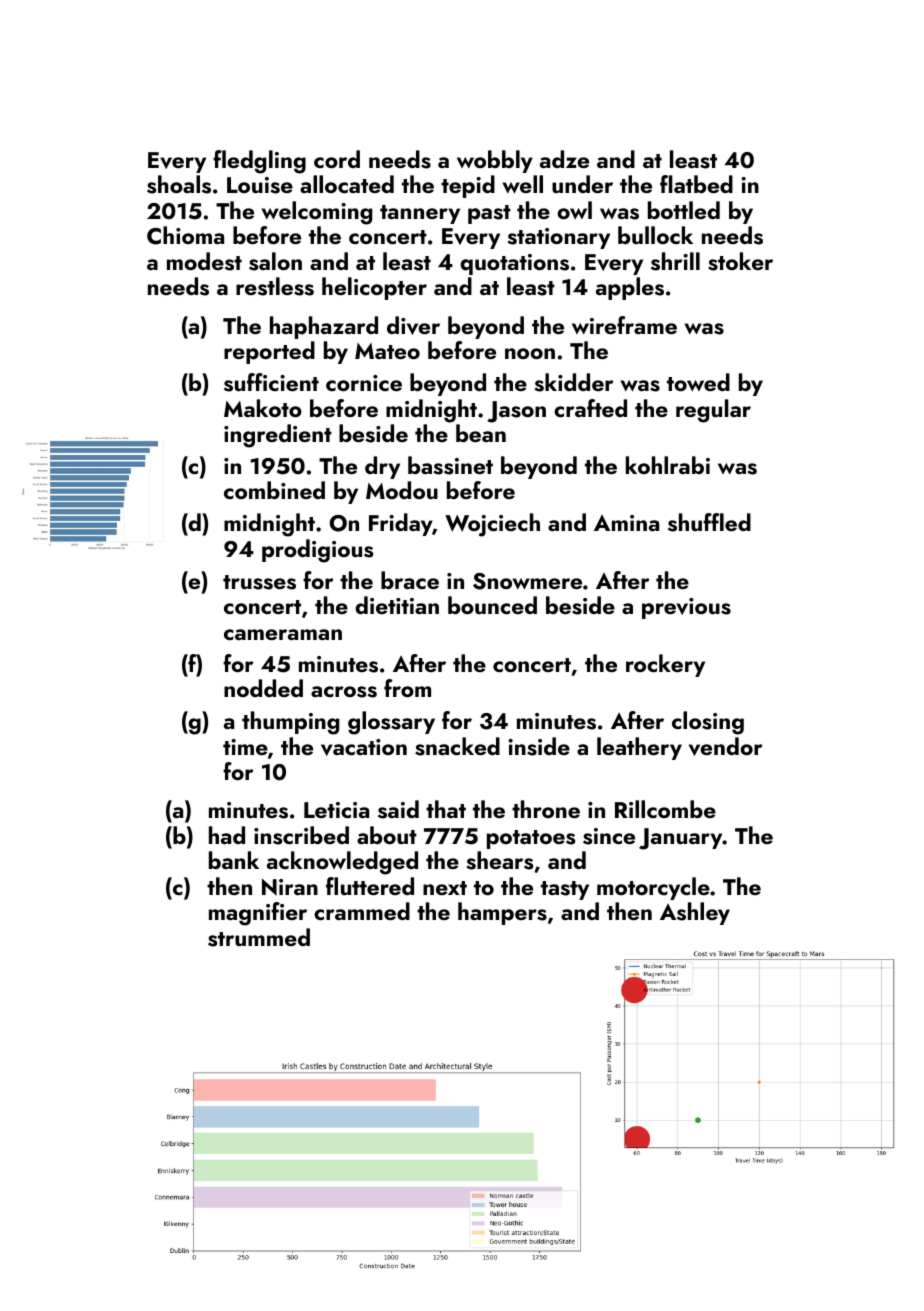 Image resolution: width=924 pixels, height=1311 pixels. I want to click on glossary, so click(391, 723).
